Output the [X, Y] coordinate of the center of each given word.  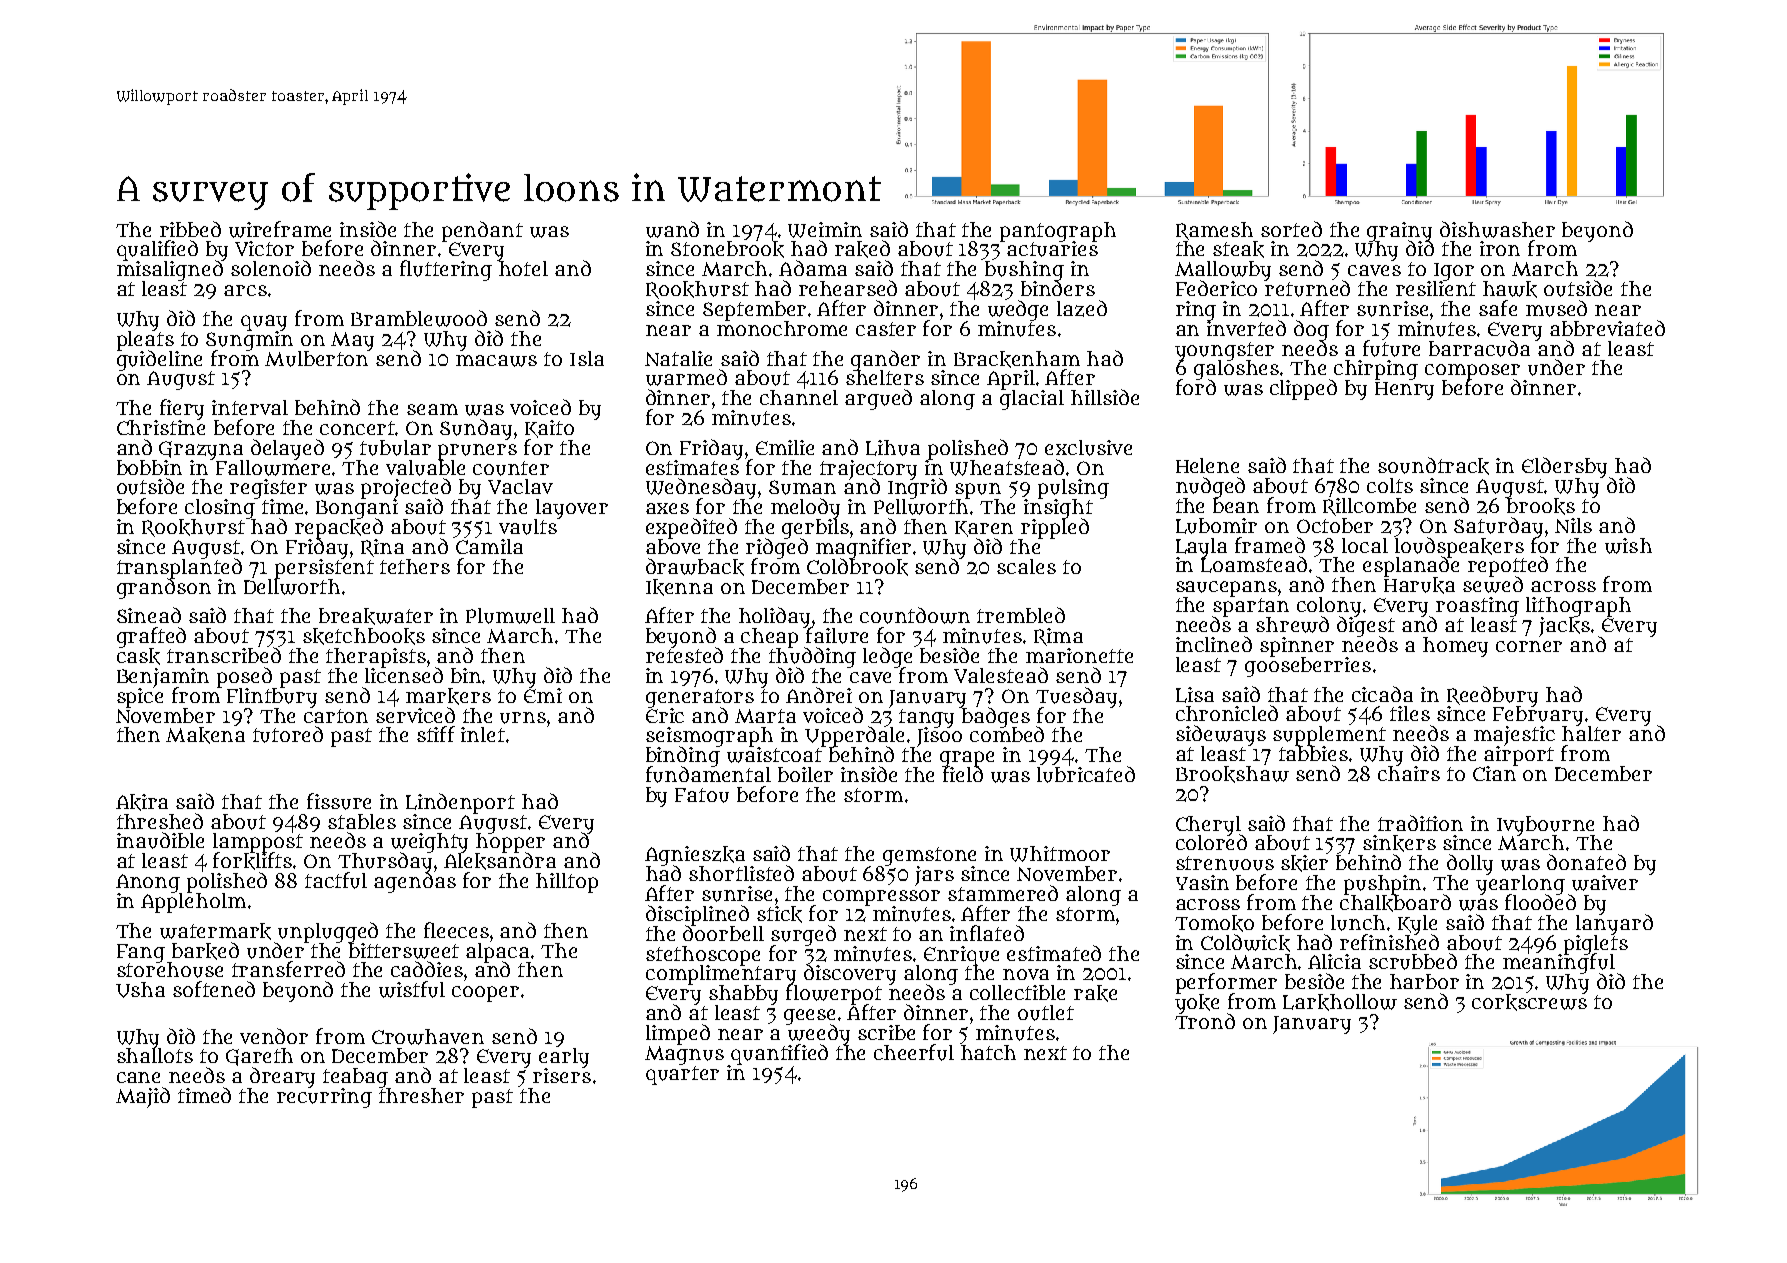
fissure [339, 801]
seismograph [709, 737]
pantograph [1058, 231]
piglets [1596, 944]
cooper [485, 994]
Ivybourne [1545, 825]
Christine [161, 427]
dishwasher [1497, 229]
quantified [779, 1054]
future [1391, 348]
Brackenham [1017, 359]
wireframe [280, 229]
